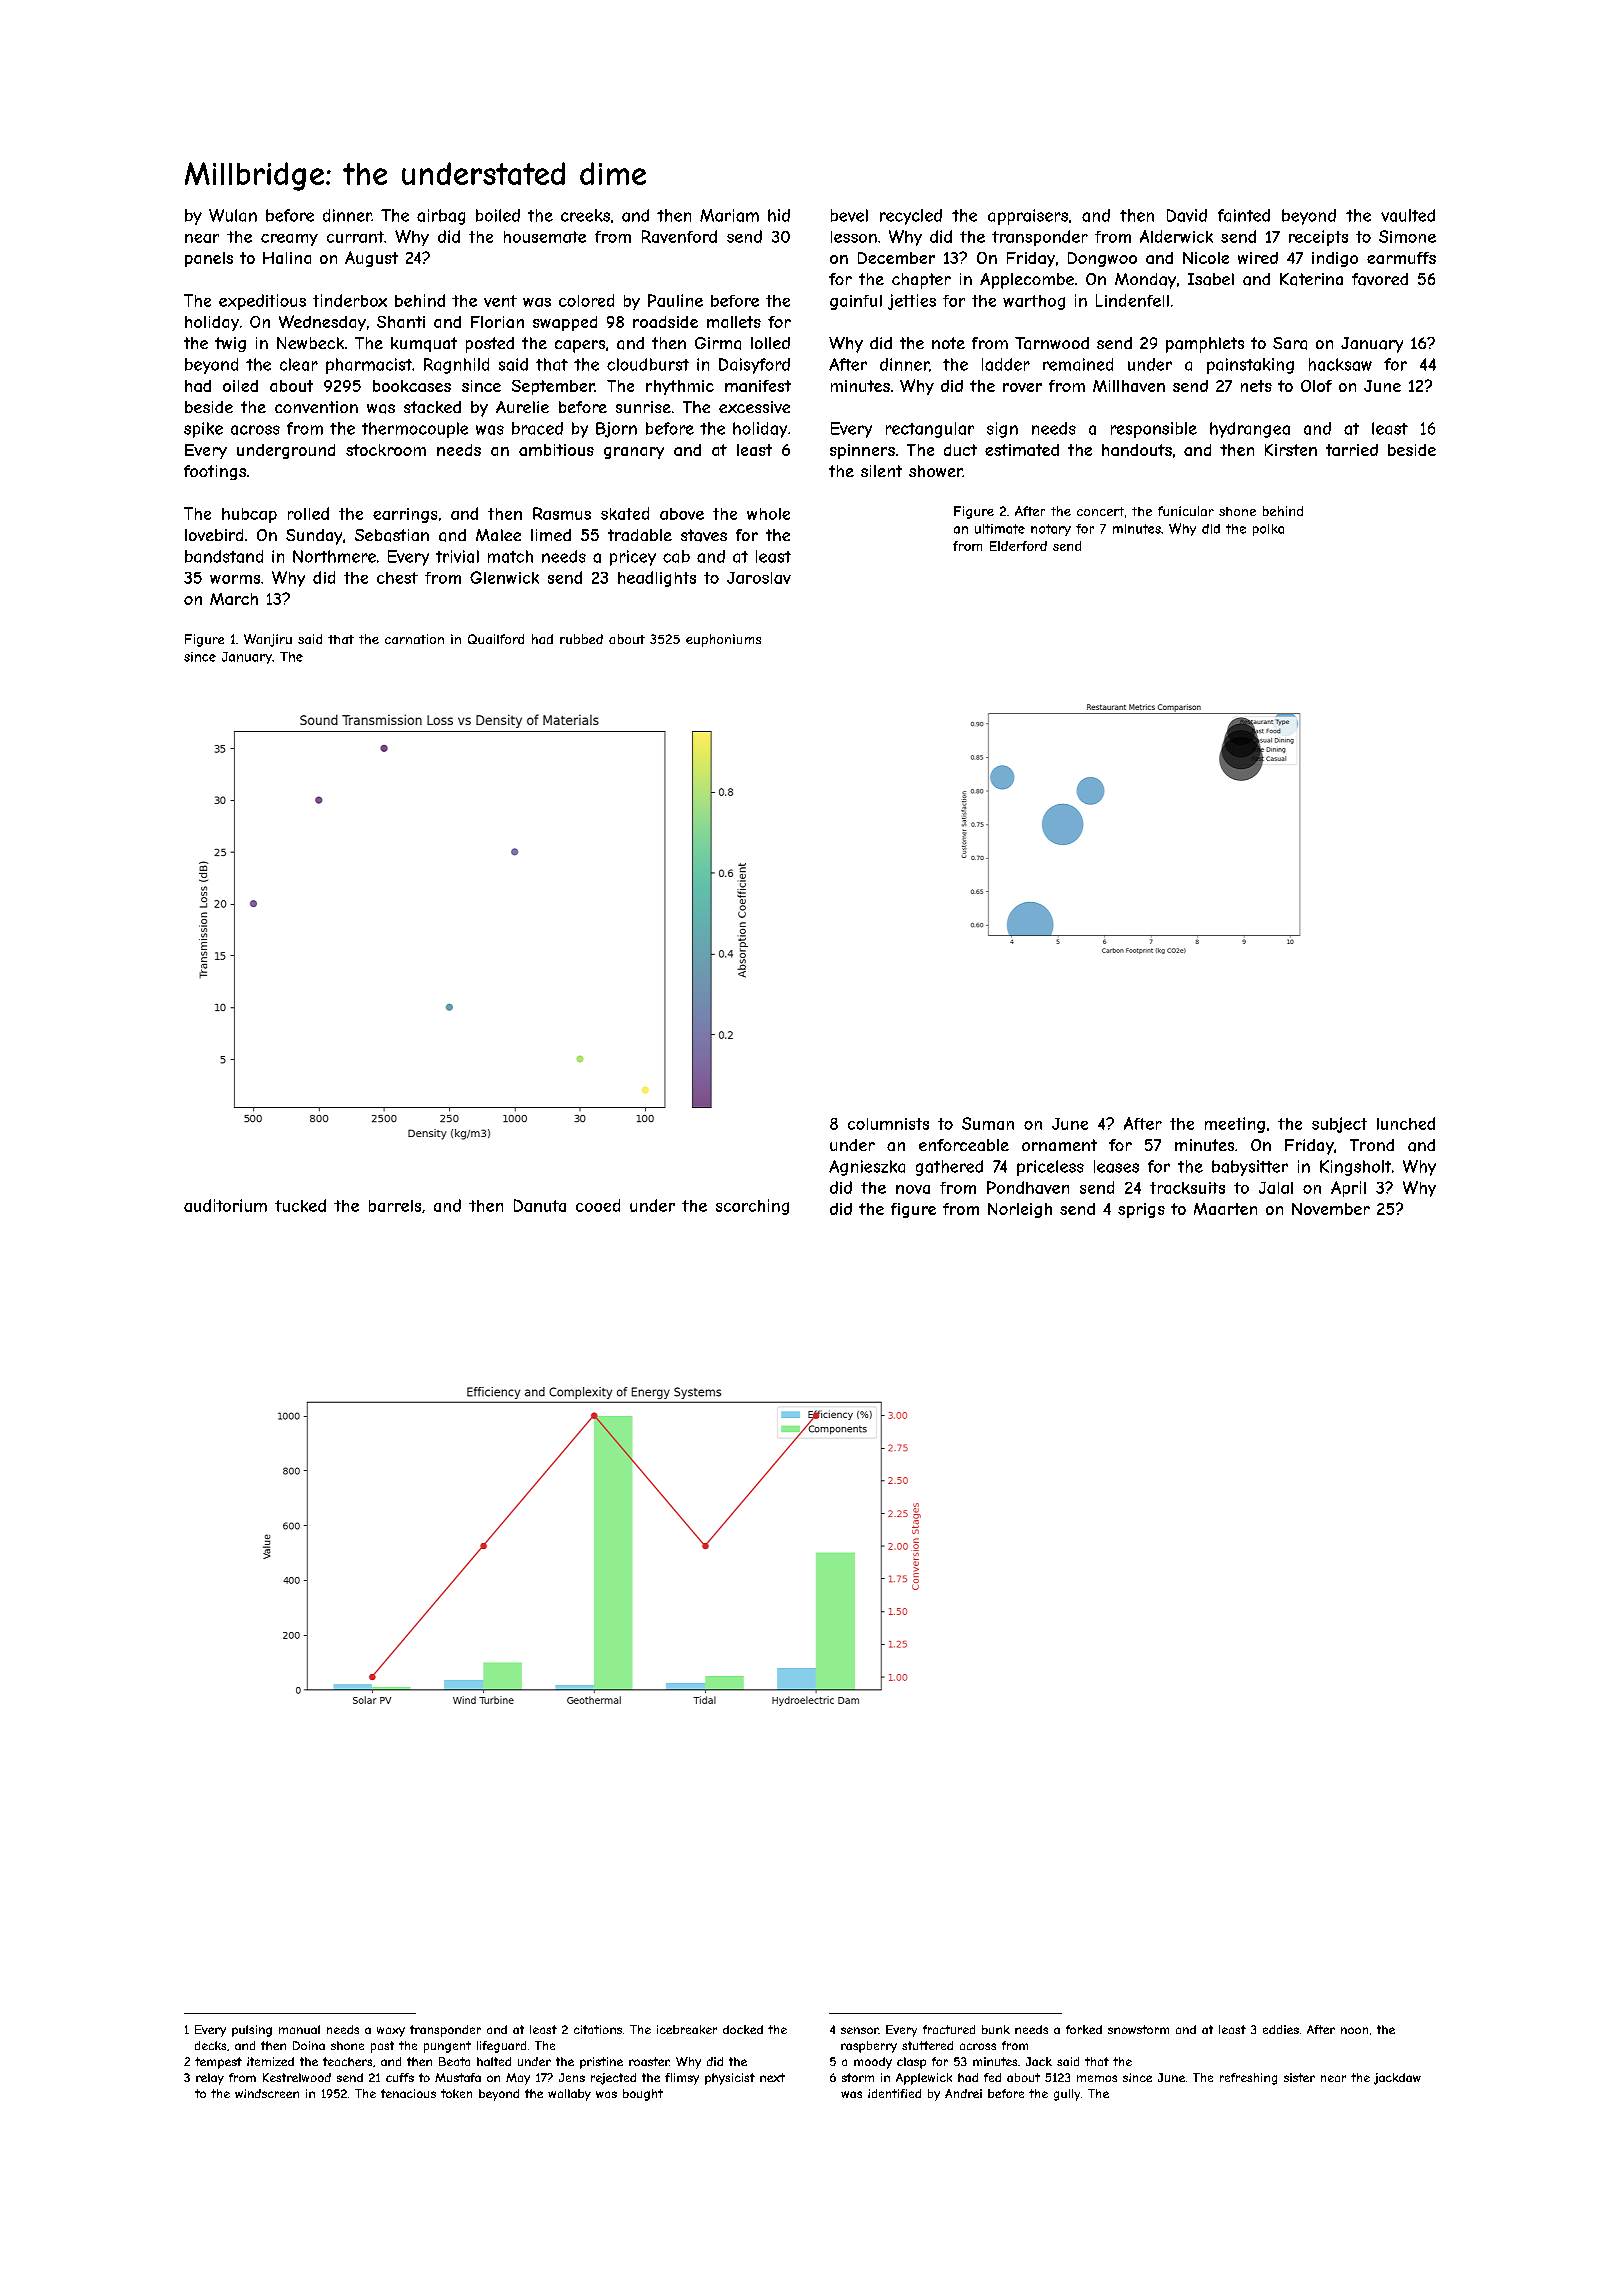  I want to click on posted, so click(490, 345).
